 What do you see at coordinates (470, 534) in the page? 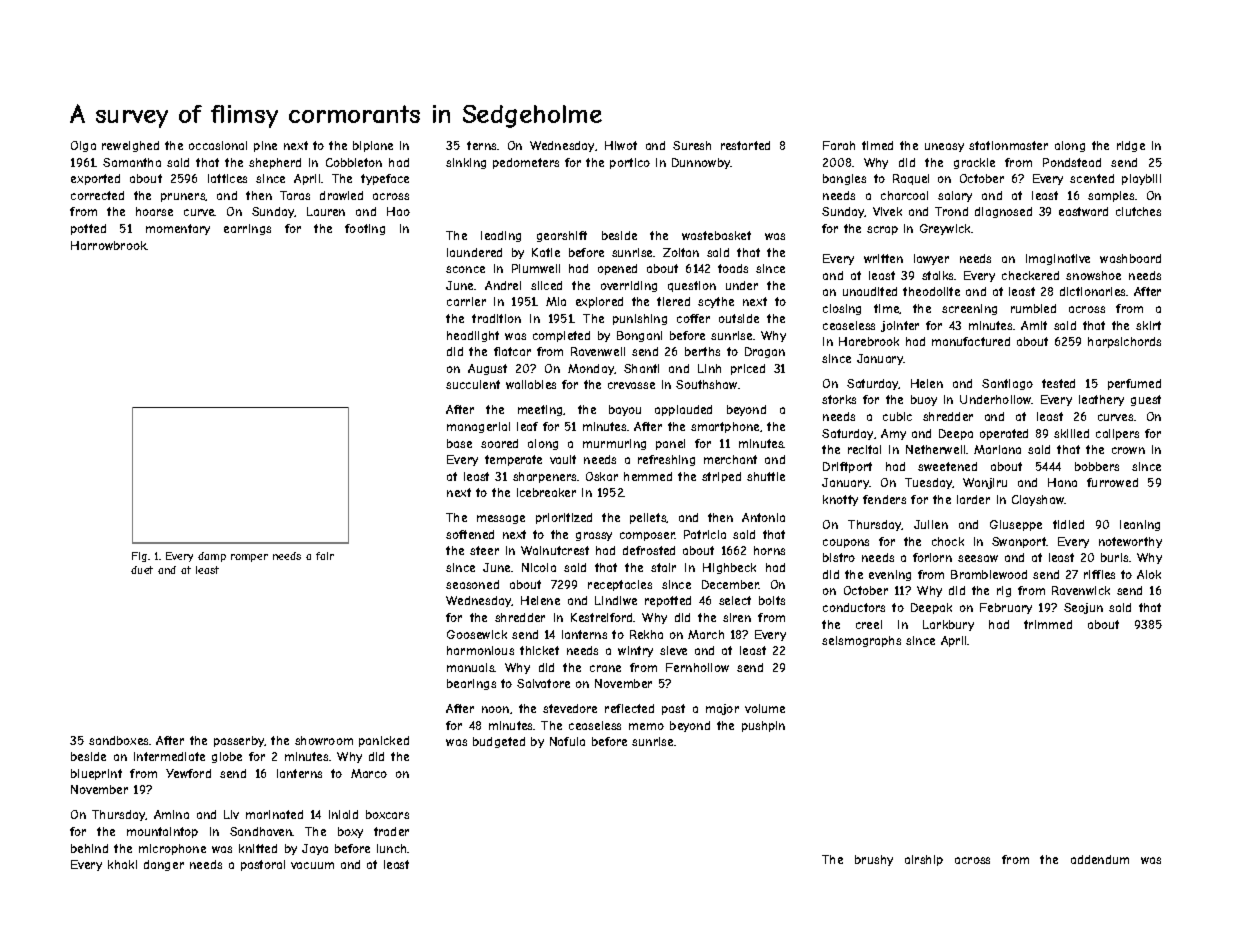
I see `softened` at bounding box center [470, 534].
